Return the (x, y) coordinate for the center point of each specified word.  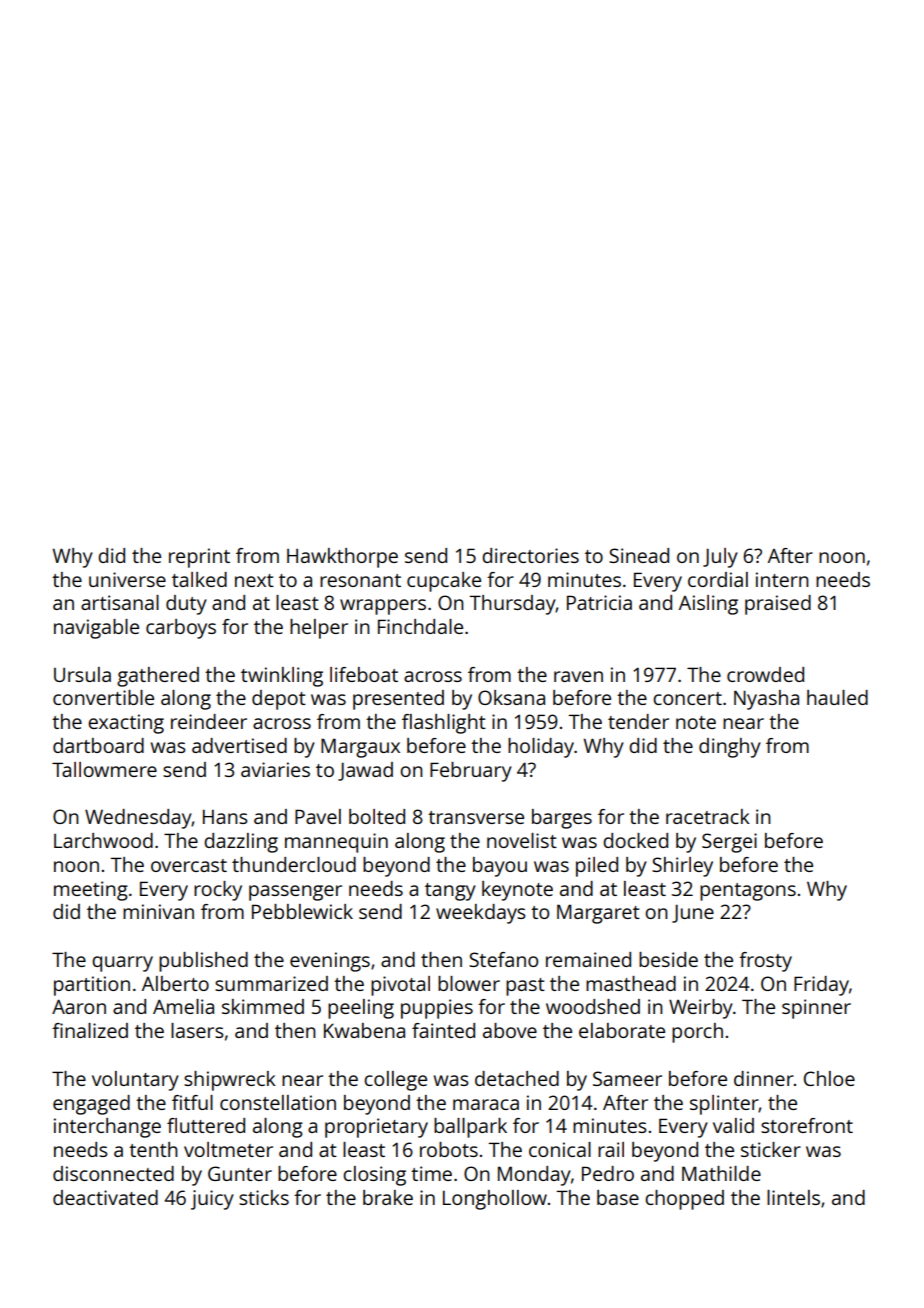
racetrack (708, 816)
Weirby (701, 1009)
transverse (476, 817)
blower (469, 983)
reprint (199, 558)
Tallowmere (104, 769)
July (720, 558)
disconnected (113, 1173)
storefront (807, 1125)
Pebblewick (302, 911)
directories (530, 555)
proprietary (376, 1128)
